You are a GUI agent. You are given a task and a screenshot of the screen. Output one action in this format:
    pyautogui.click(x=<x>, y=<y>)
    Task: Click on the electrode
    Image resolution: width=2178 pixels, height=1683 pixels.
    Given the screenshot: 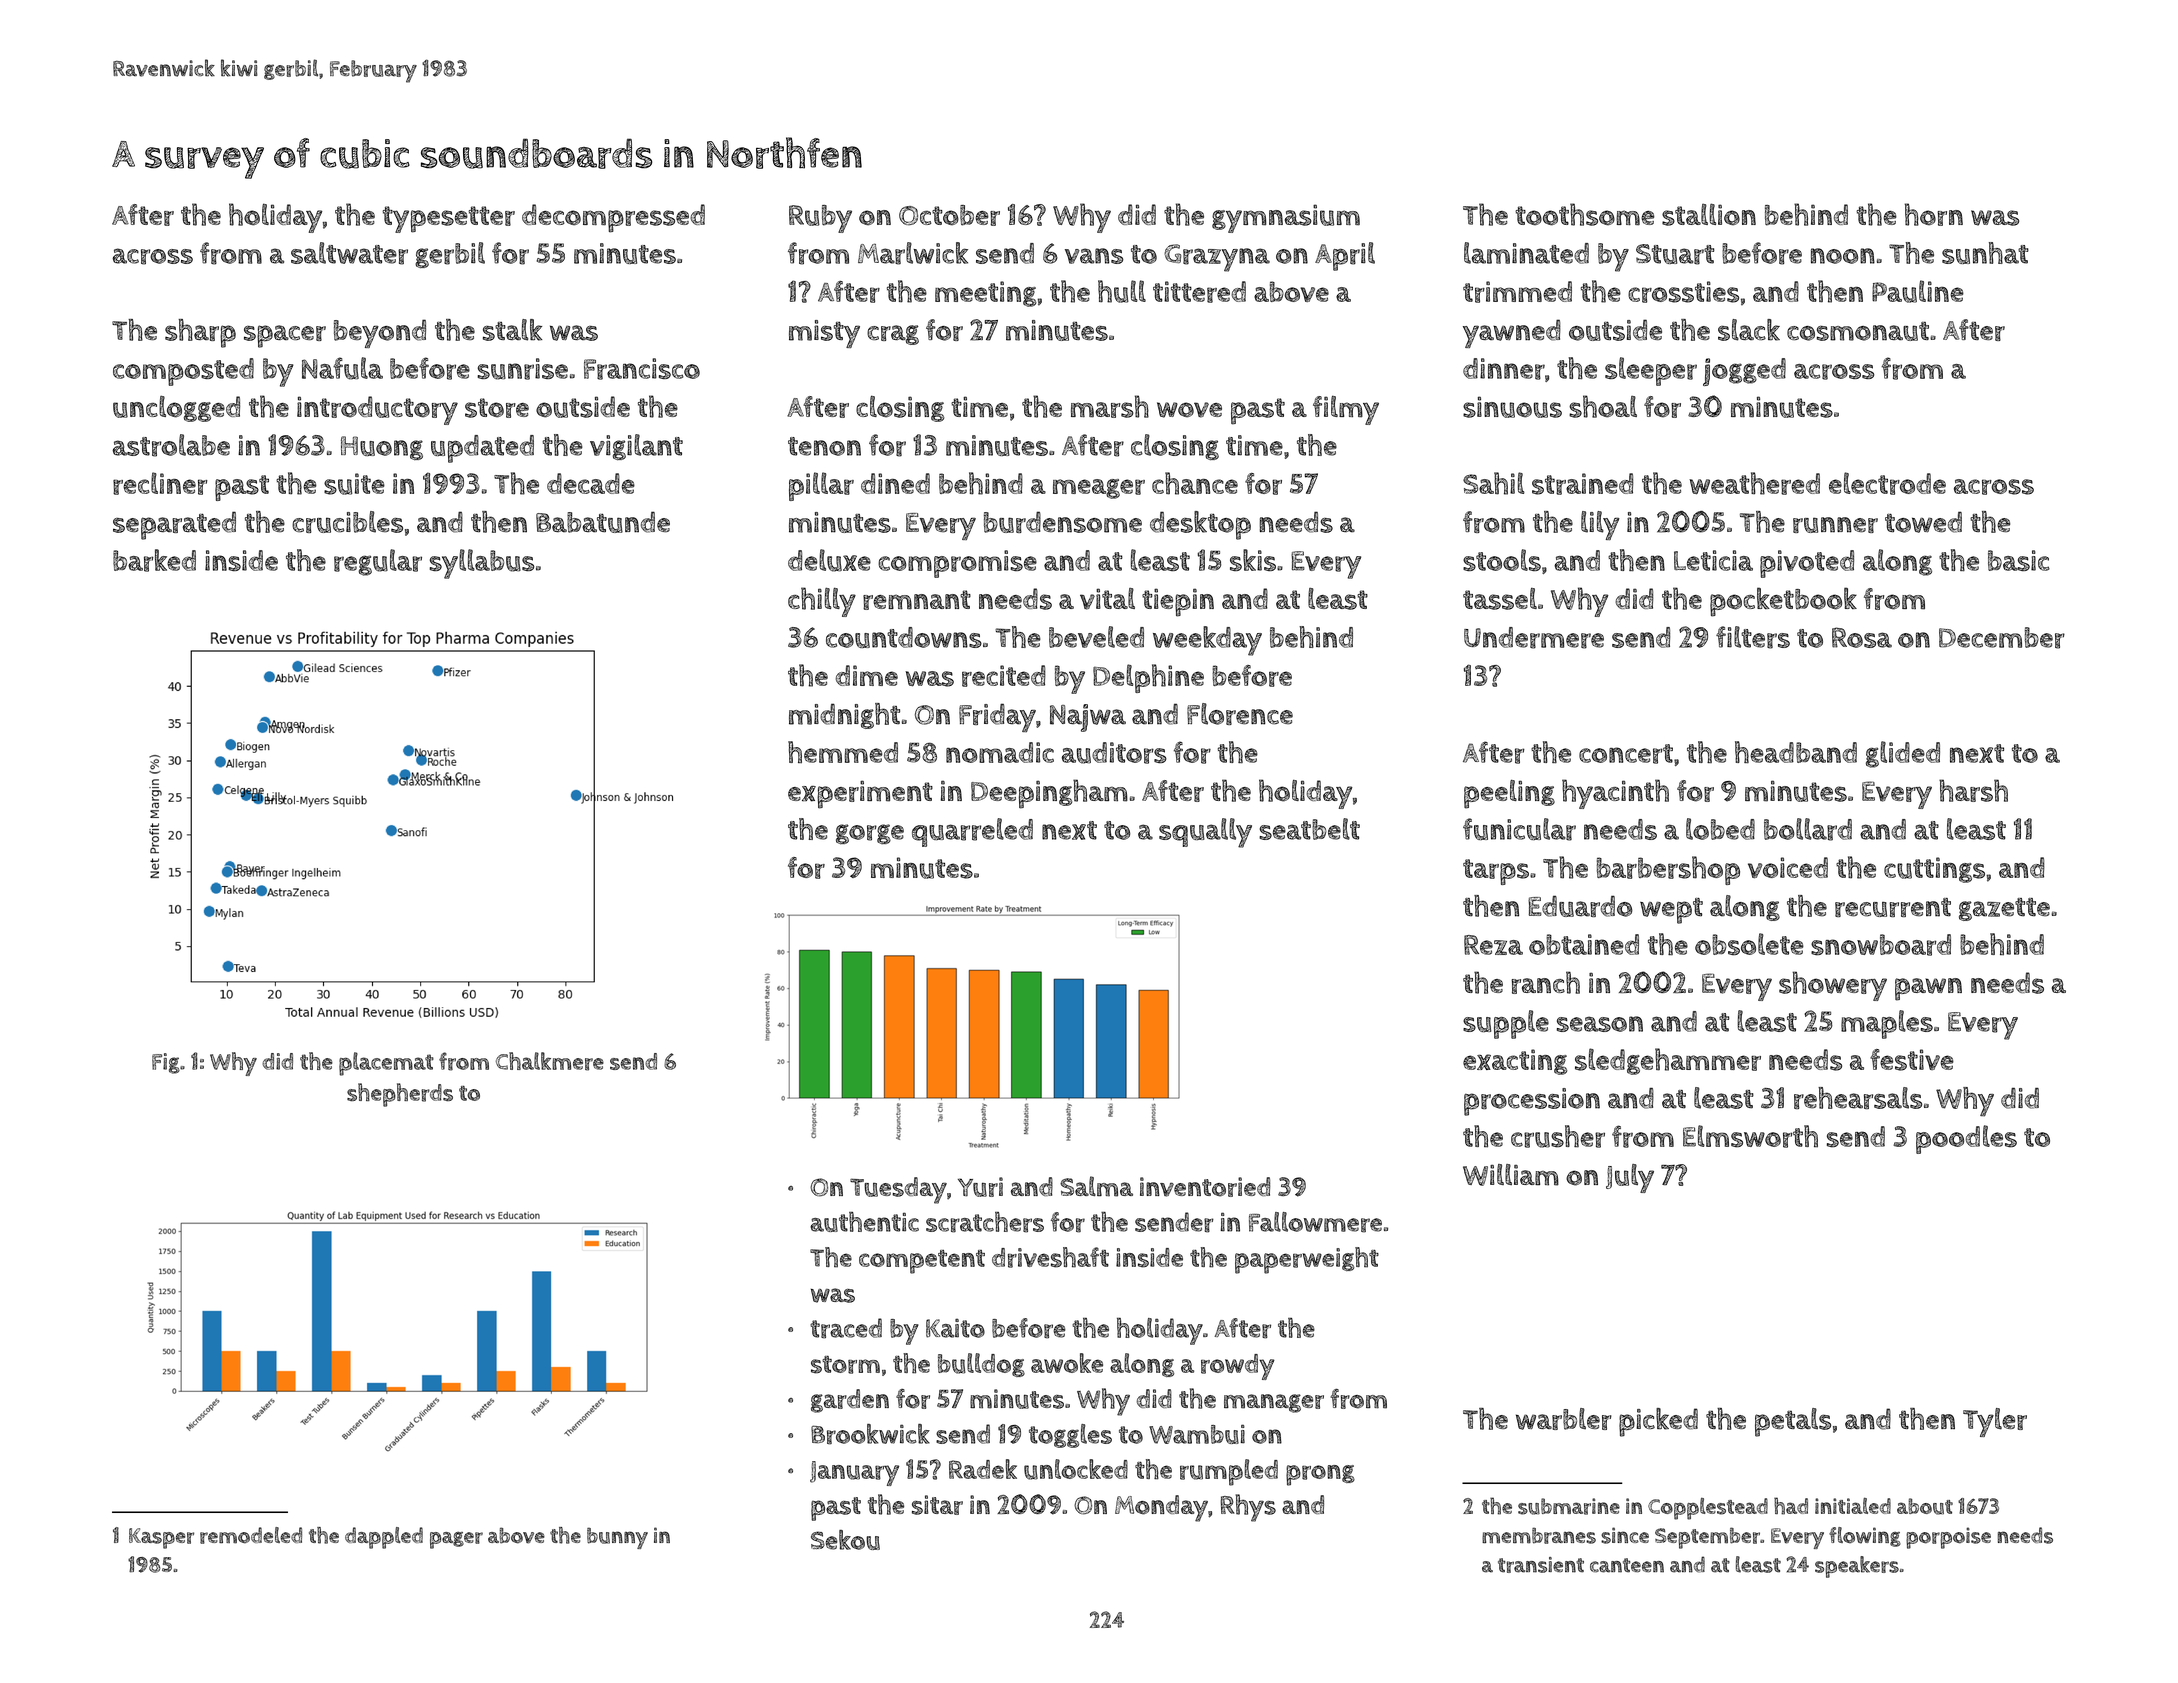 What is the action you would take?
    pyautogui.click(x=1887, y=483)
